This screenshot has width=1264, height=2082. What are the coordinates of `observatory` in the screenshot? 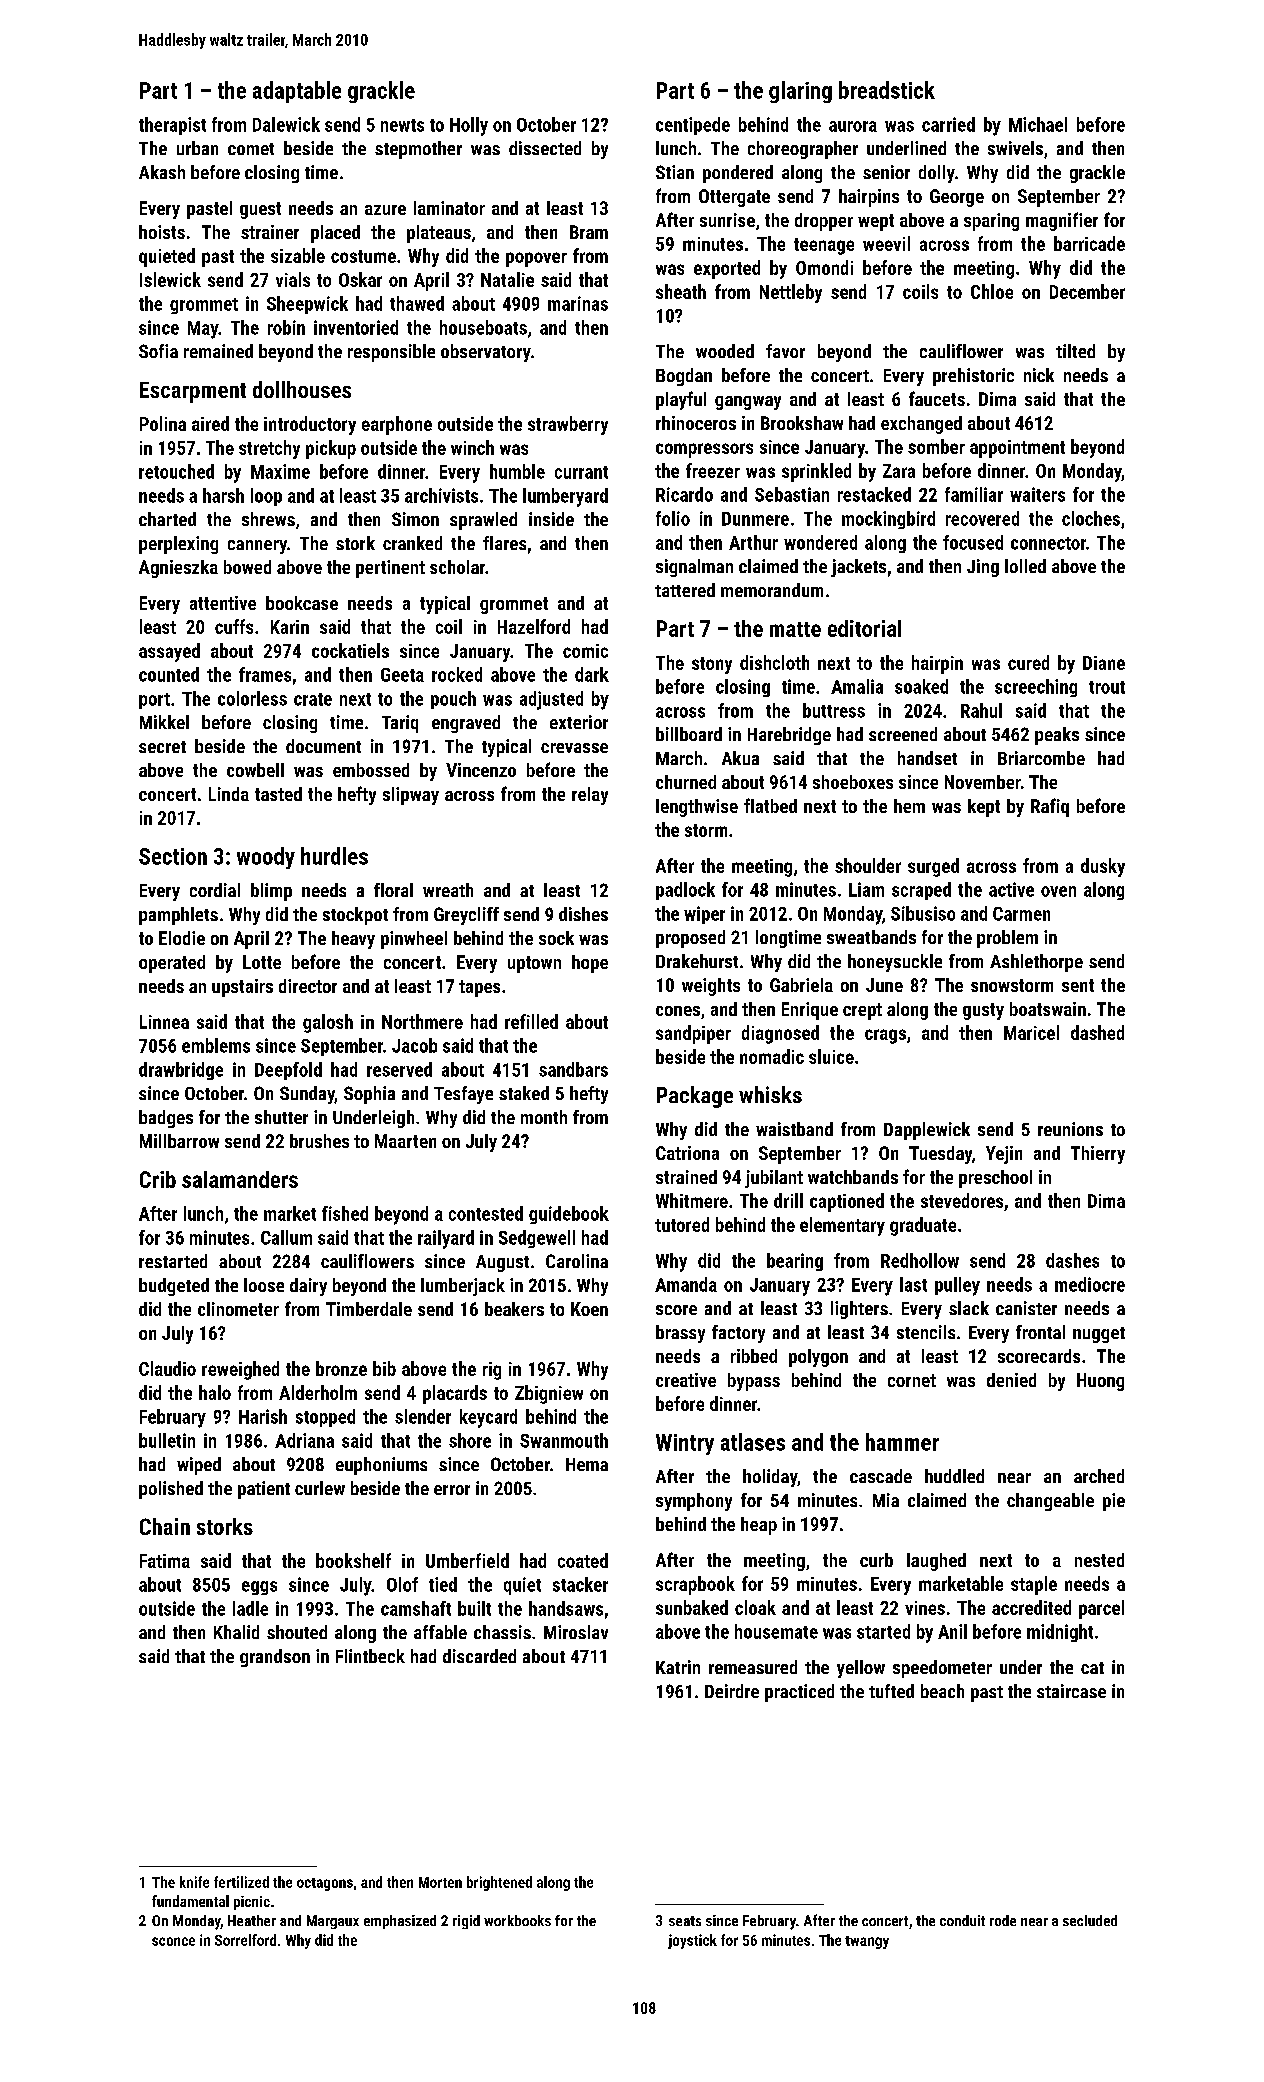 It's located at (486, 353).
